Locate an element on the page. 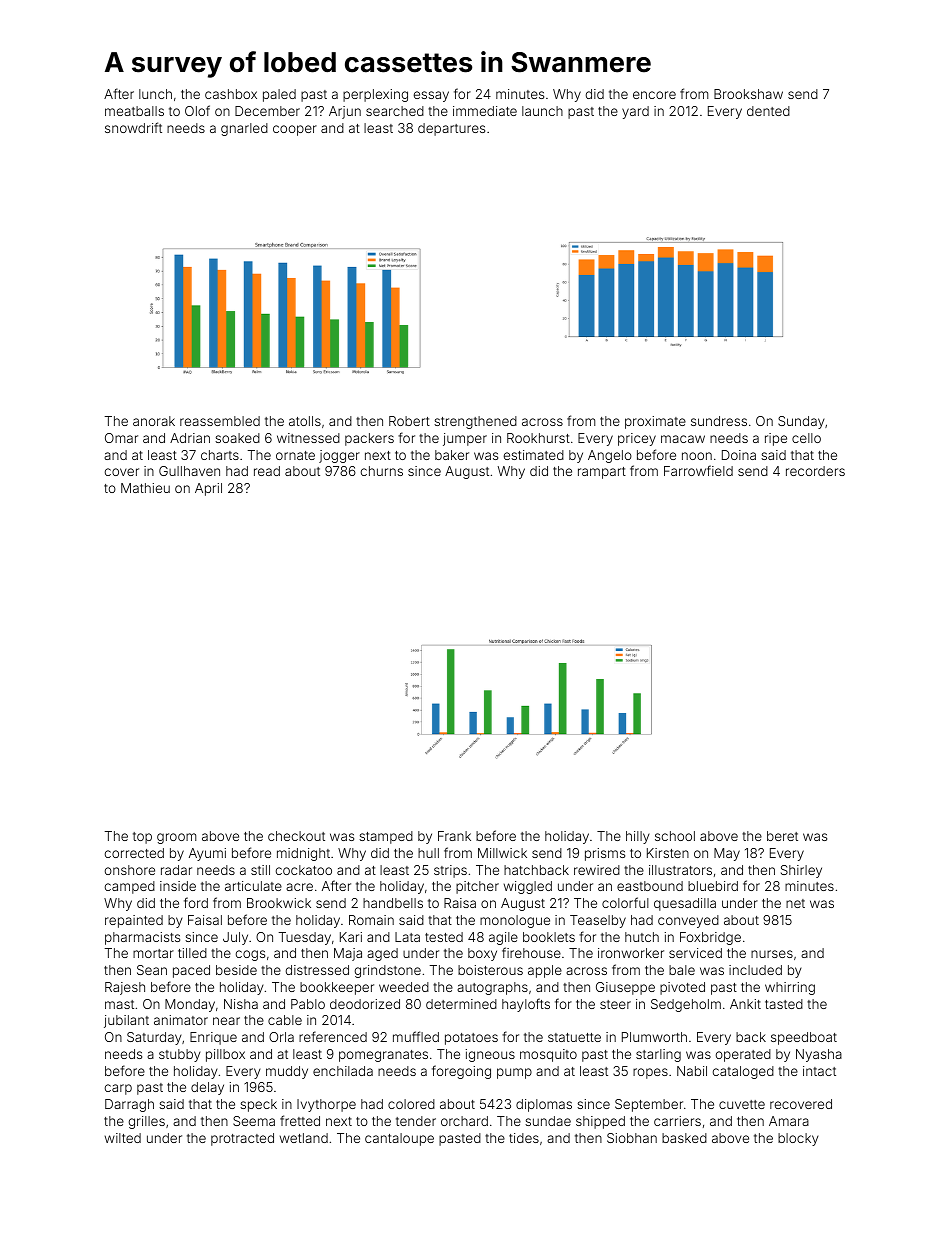 This document has width=952, height=1233. hilly is located at coordinates (638, 837).
